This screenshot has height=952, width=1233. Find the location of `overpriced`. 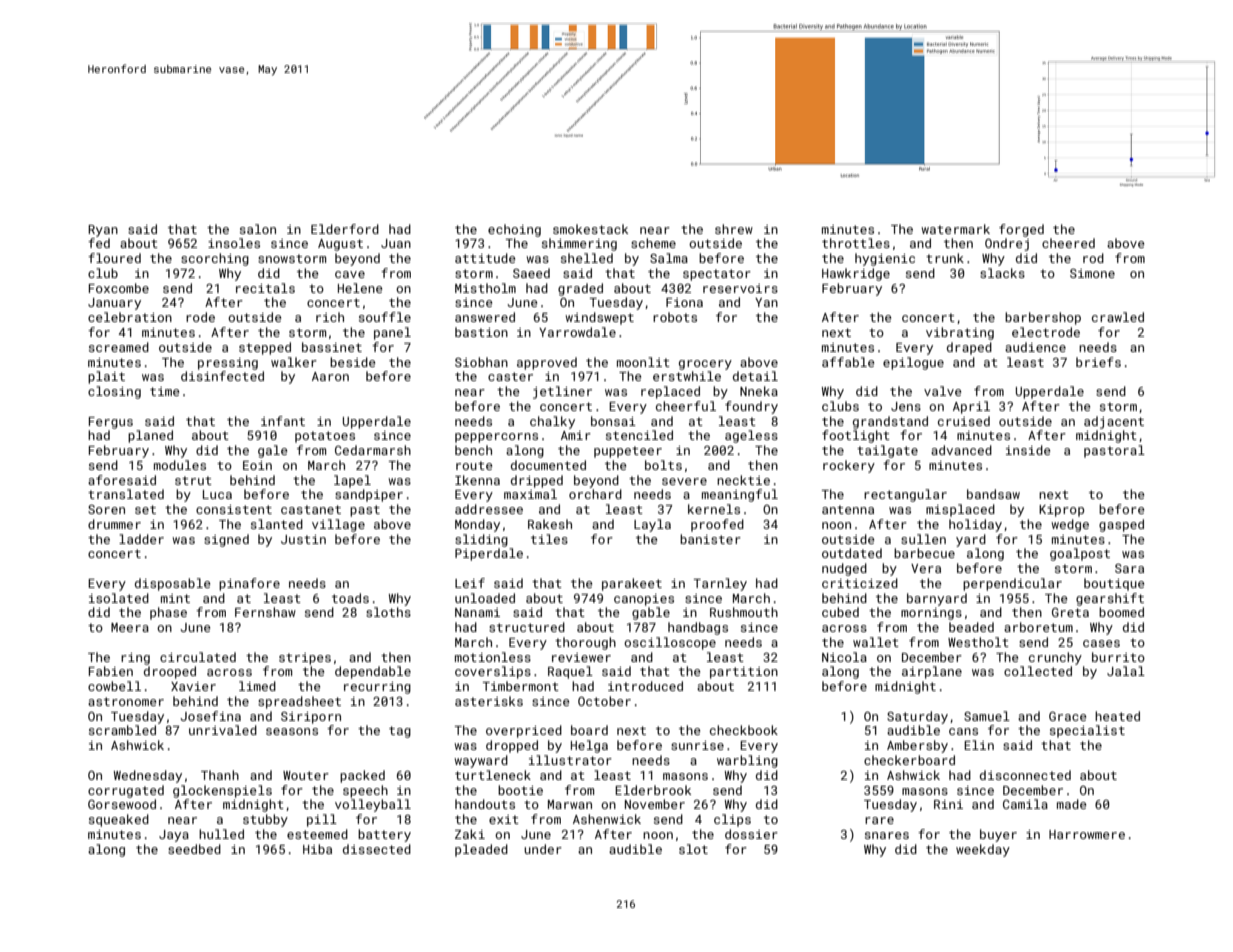

overpriced is located at coordinates (524, 731).
